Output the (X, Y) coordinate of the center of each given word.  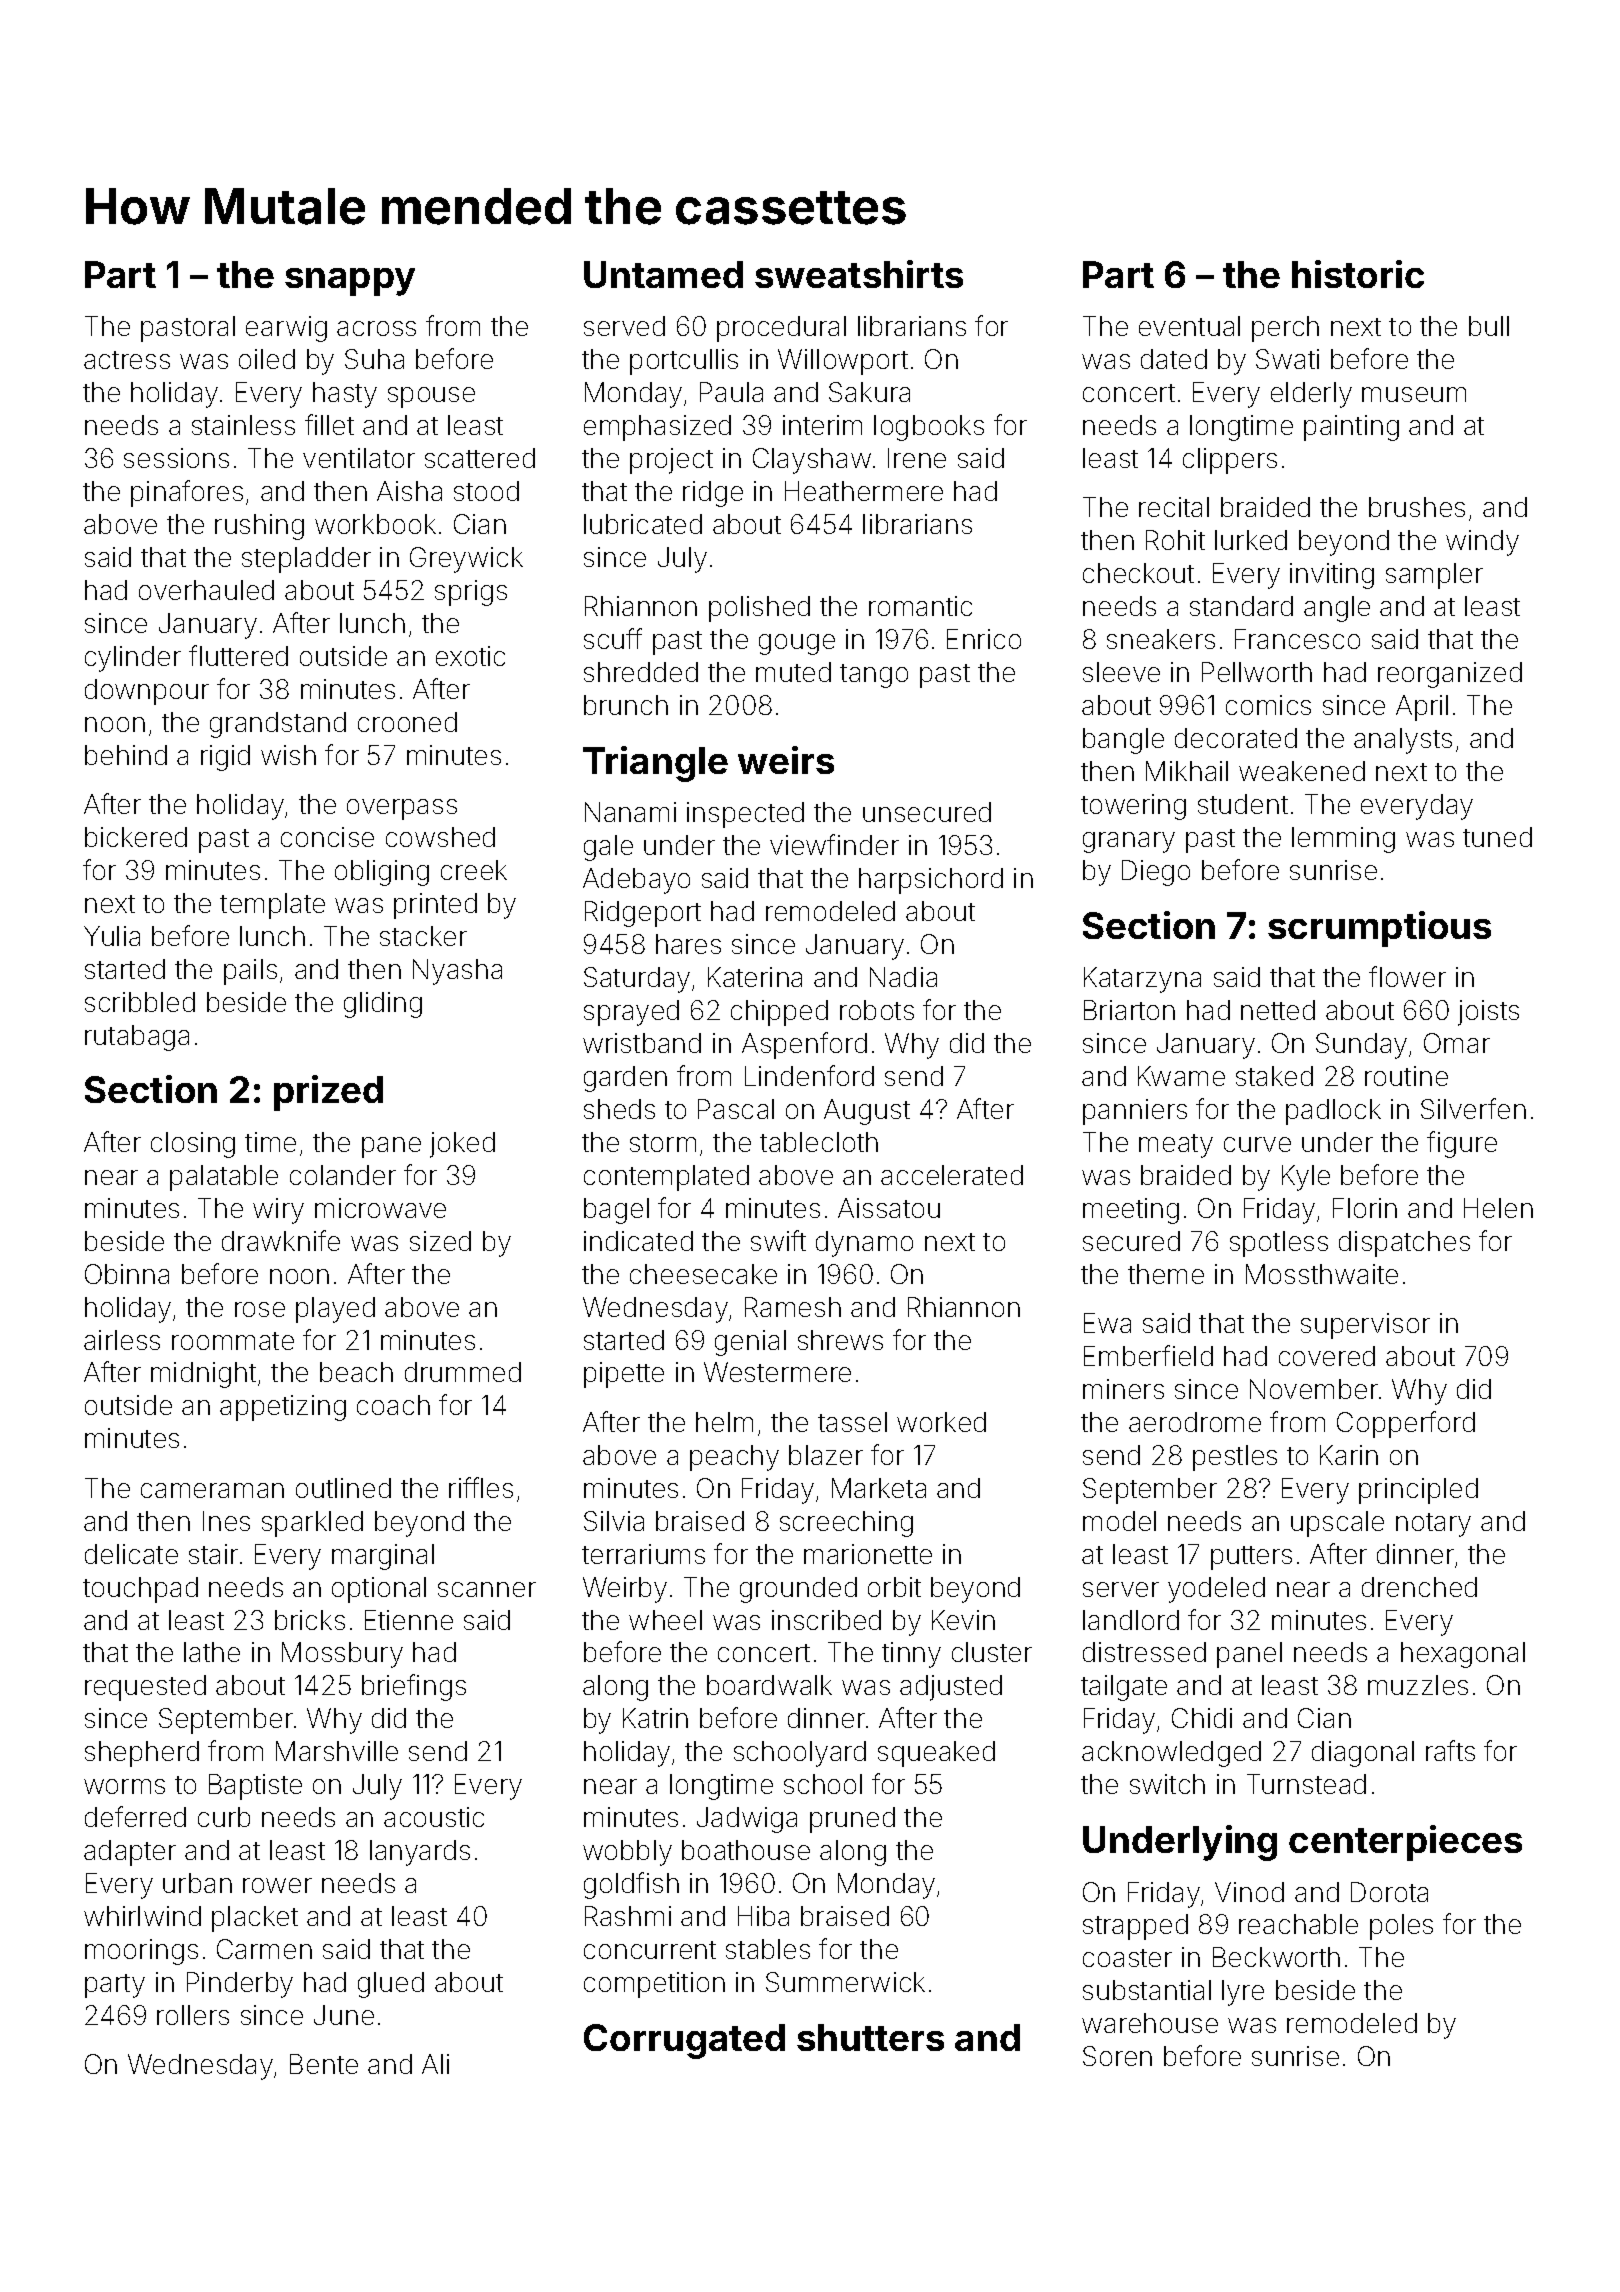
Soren (1117, 2056)
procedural (781, 329)
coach (393, 1405)
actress (127, 360)
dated (1174, 359)
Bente (324, 2064)
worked (941, 1422)
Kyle (1306, 1178)
